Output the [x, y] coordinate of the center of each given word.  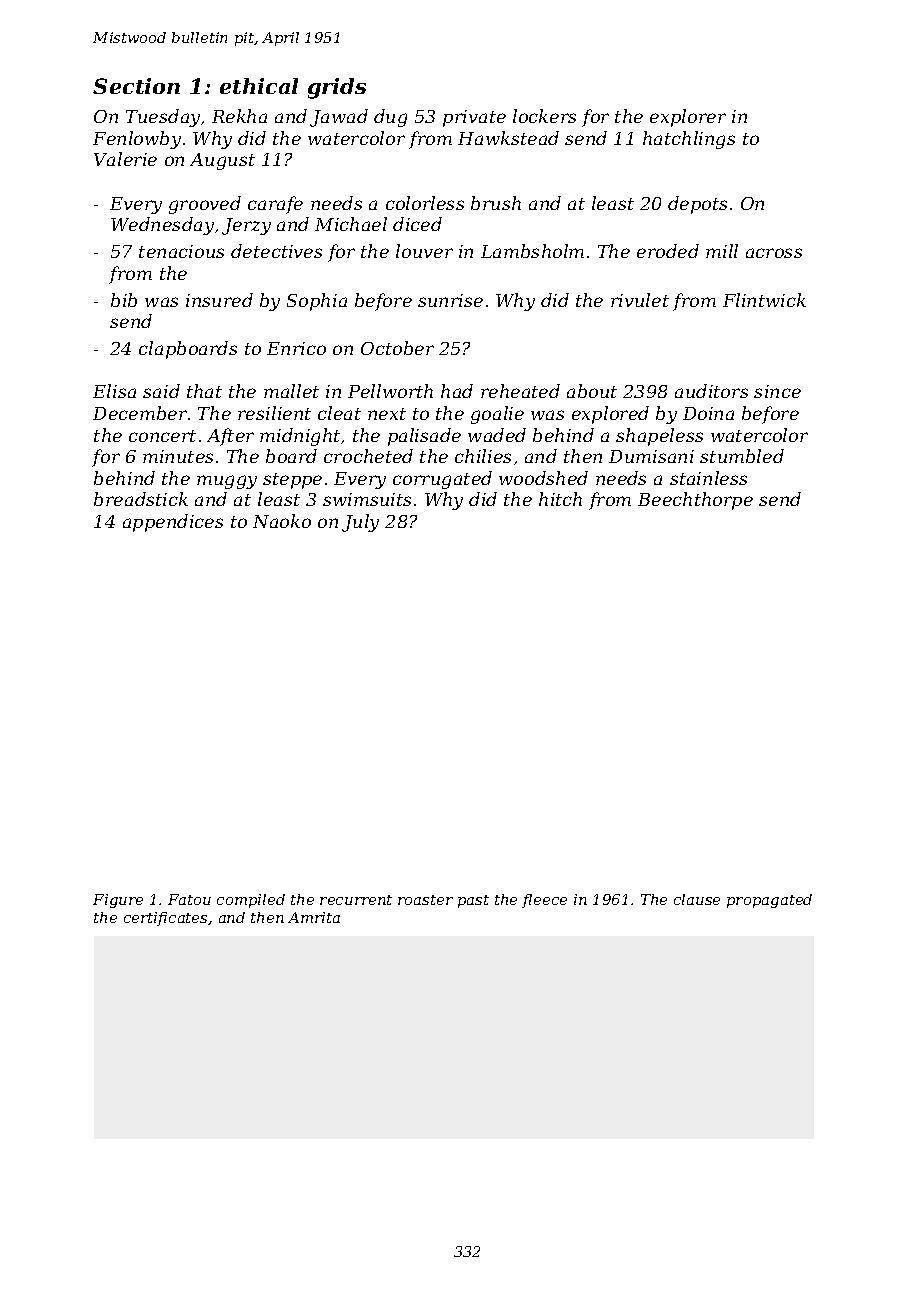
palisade [424, 437]
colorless [425, 203]
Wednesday [162, 226]
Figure [118, 901]
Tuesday [163, 118]
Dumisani [651, 456]
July [360, 523]
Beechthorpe [695, 501]
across [774, 253]
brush [496, 203]
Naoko [282, 521]
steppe [292, 481]
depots [697, 205]
